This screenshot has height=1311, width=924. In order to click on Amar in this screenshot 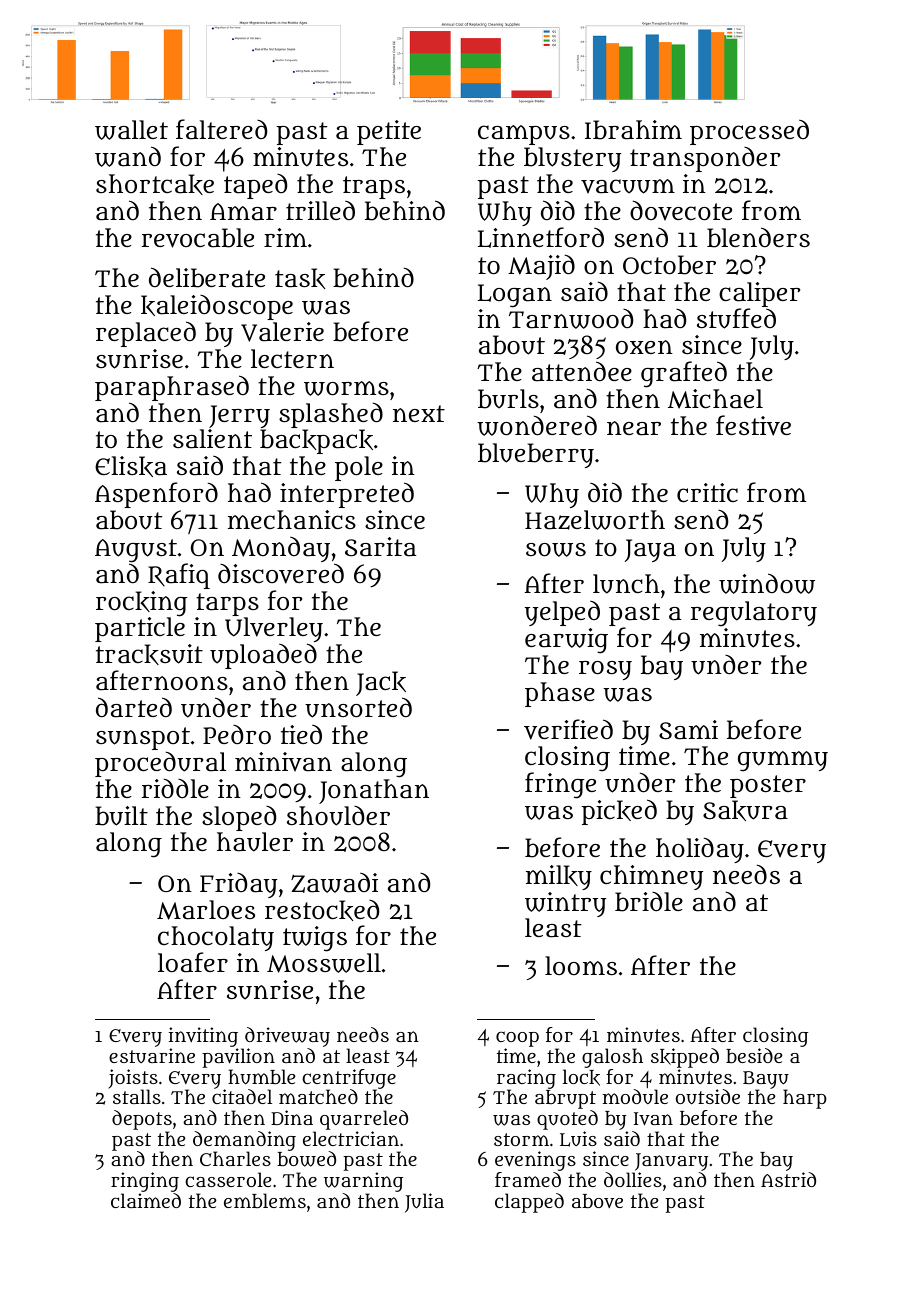, I will do `click(243, 212)`.
